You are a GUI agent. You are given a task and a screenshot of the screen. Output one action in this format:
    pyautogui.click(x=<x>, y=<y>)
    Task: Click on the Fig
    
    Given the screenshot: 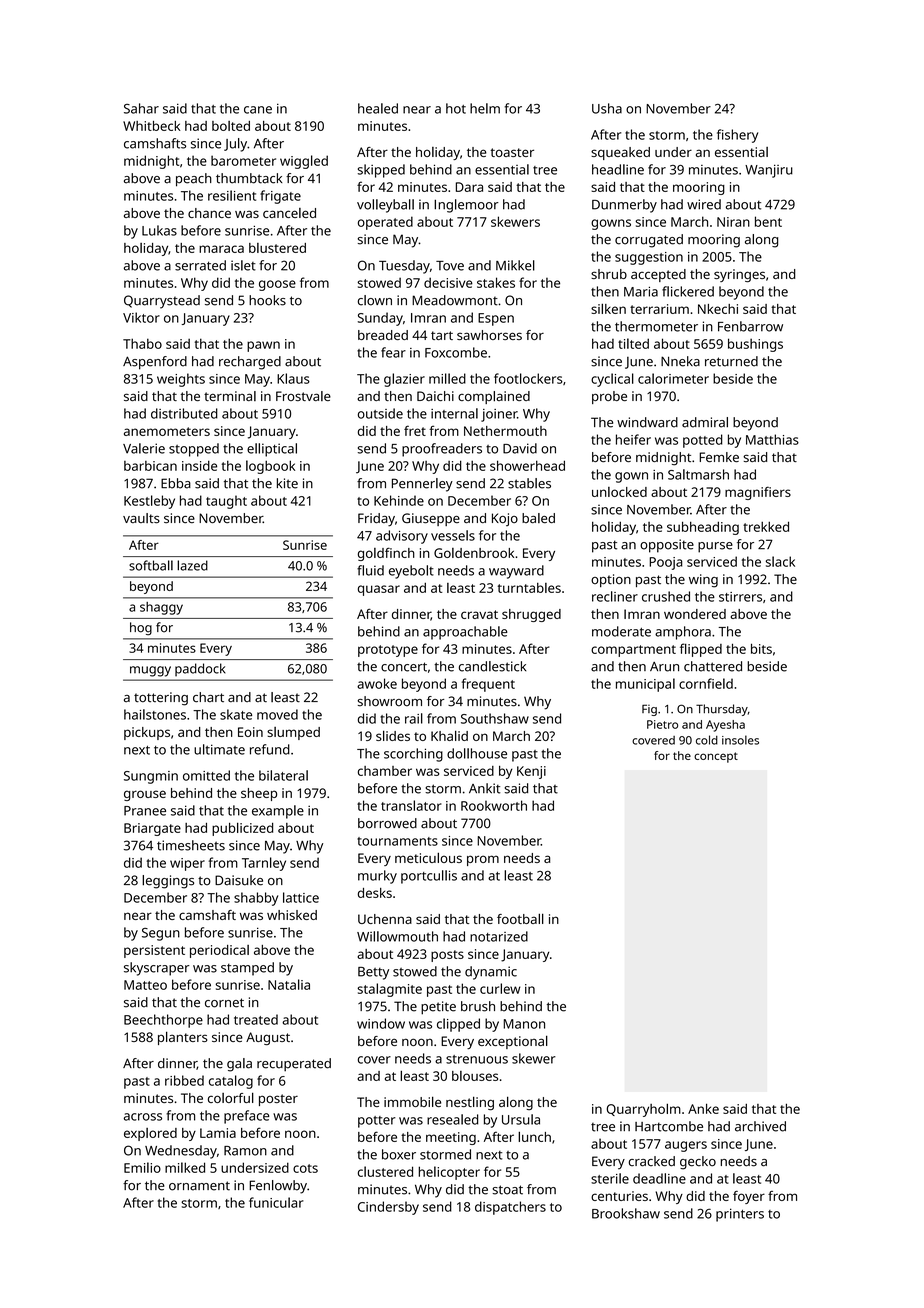 What is the action you would take?
    pyautogui.click(x=649, y=710)
